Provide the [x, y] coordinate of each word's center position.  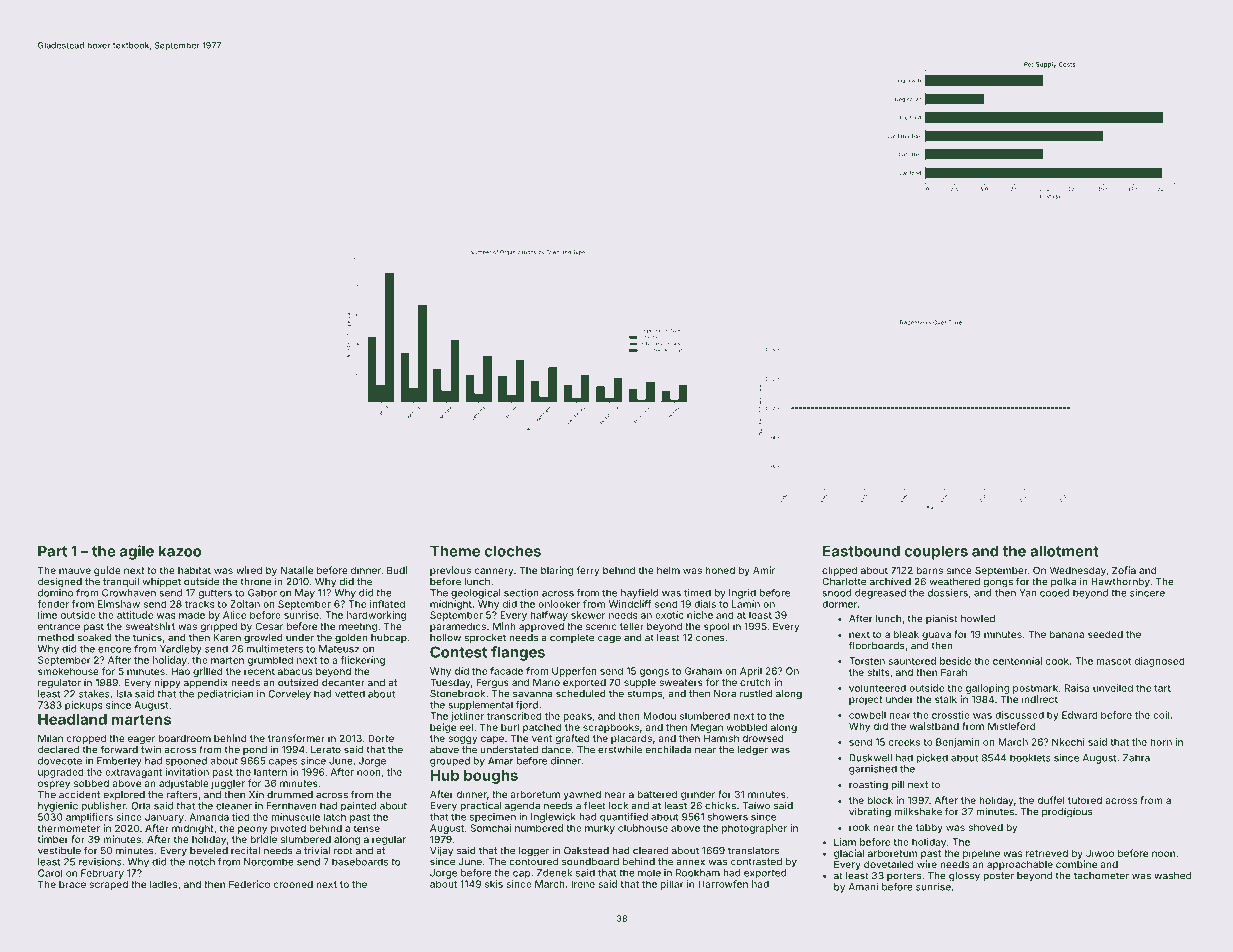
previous [450, 571]
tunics [147, 637]
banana [1066, 634]
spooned [186, 762]
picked [932, 759]
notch [201, 862]
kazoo [180, 551]
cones [710, 638]
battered [657, 794]
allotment [1064, 551]
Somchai [490, 828]
